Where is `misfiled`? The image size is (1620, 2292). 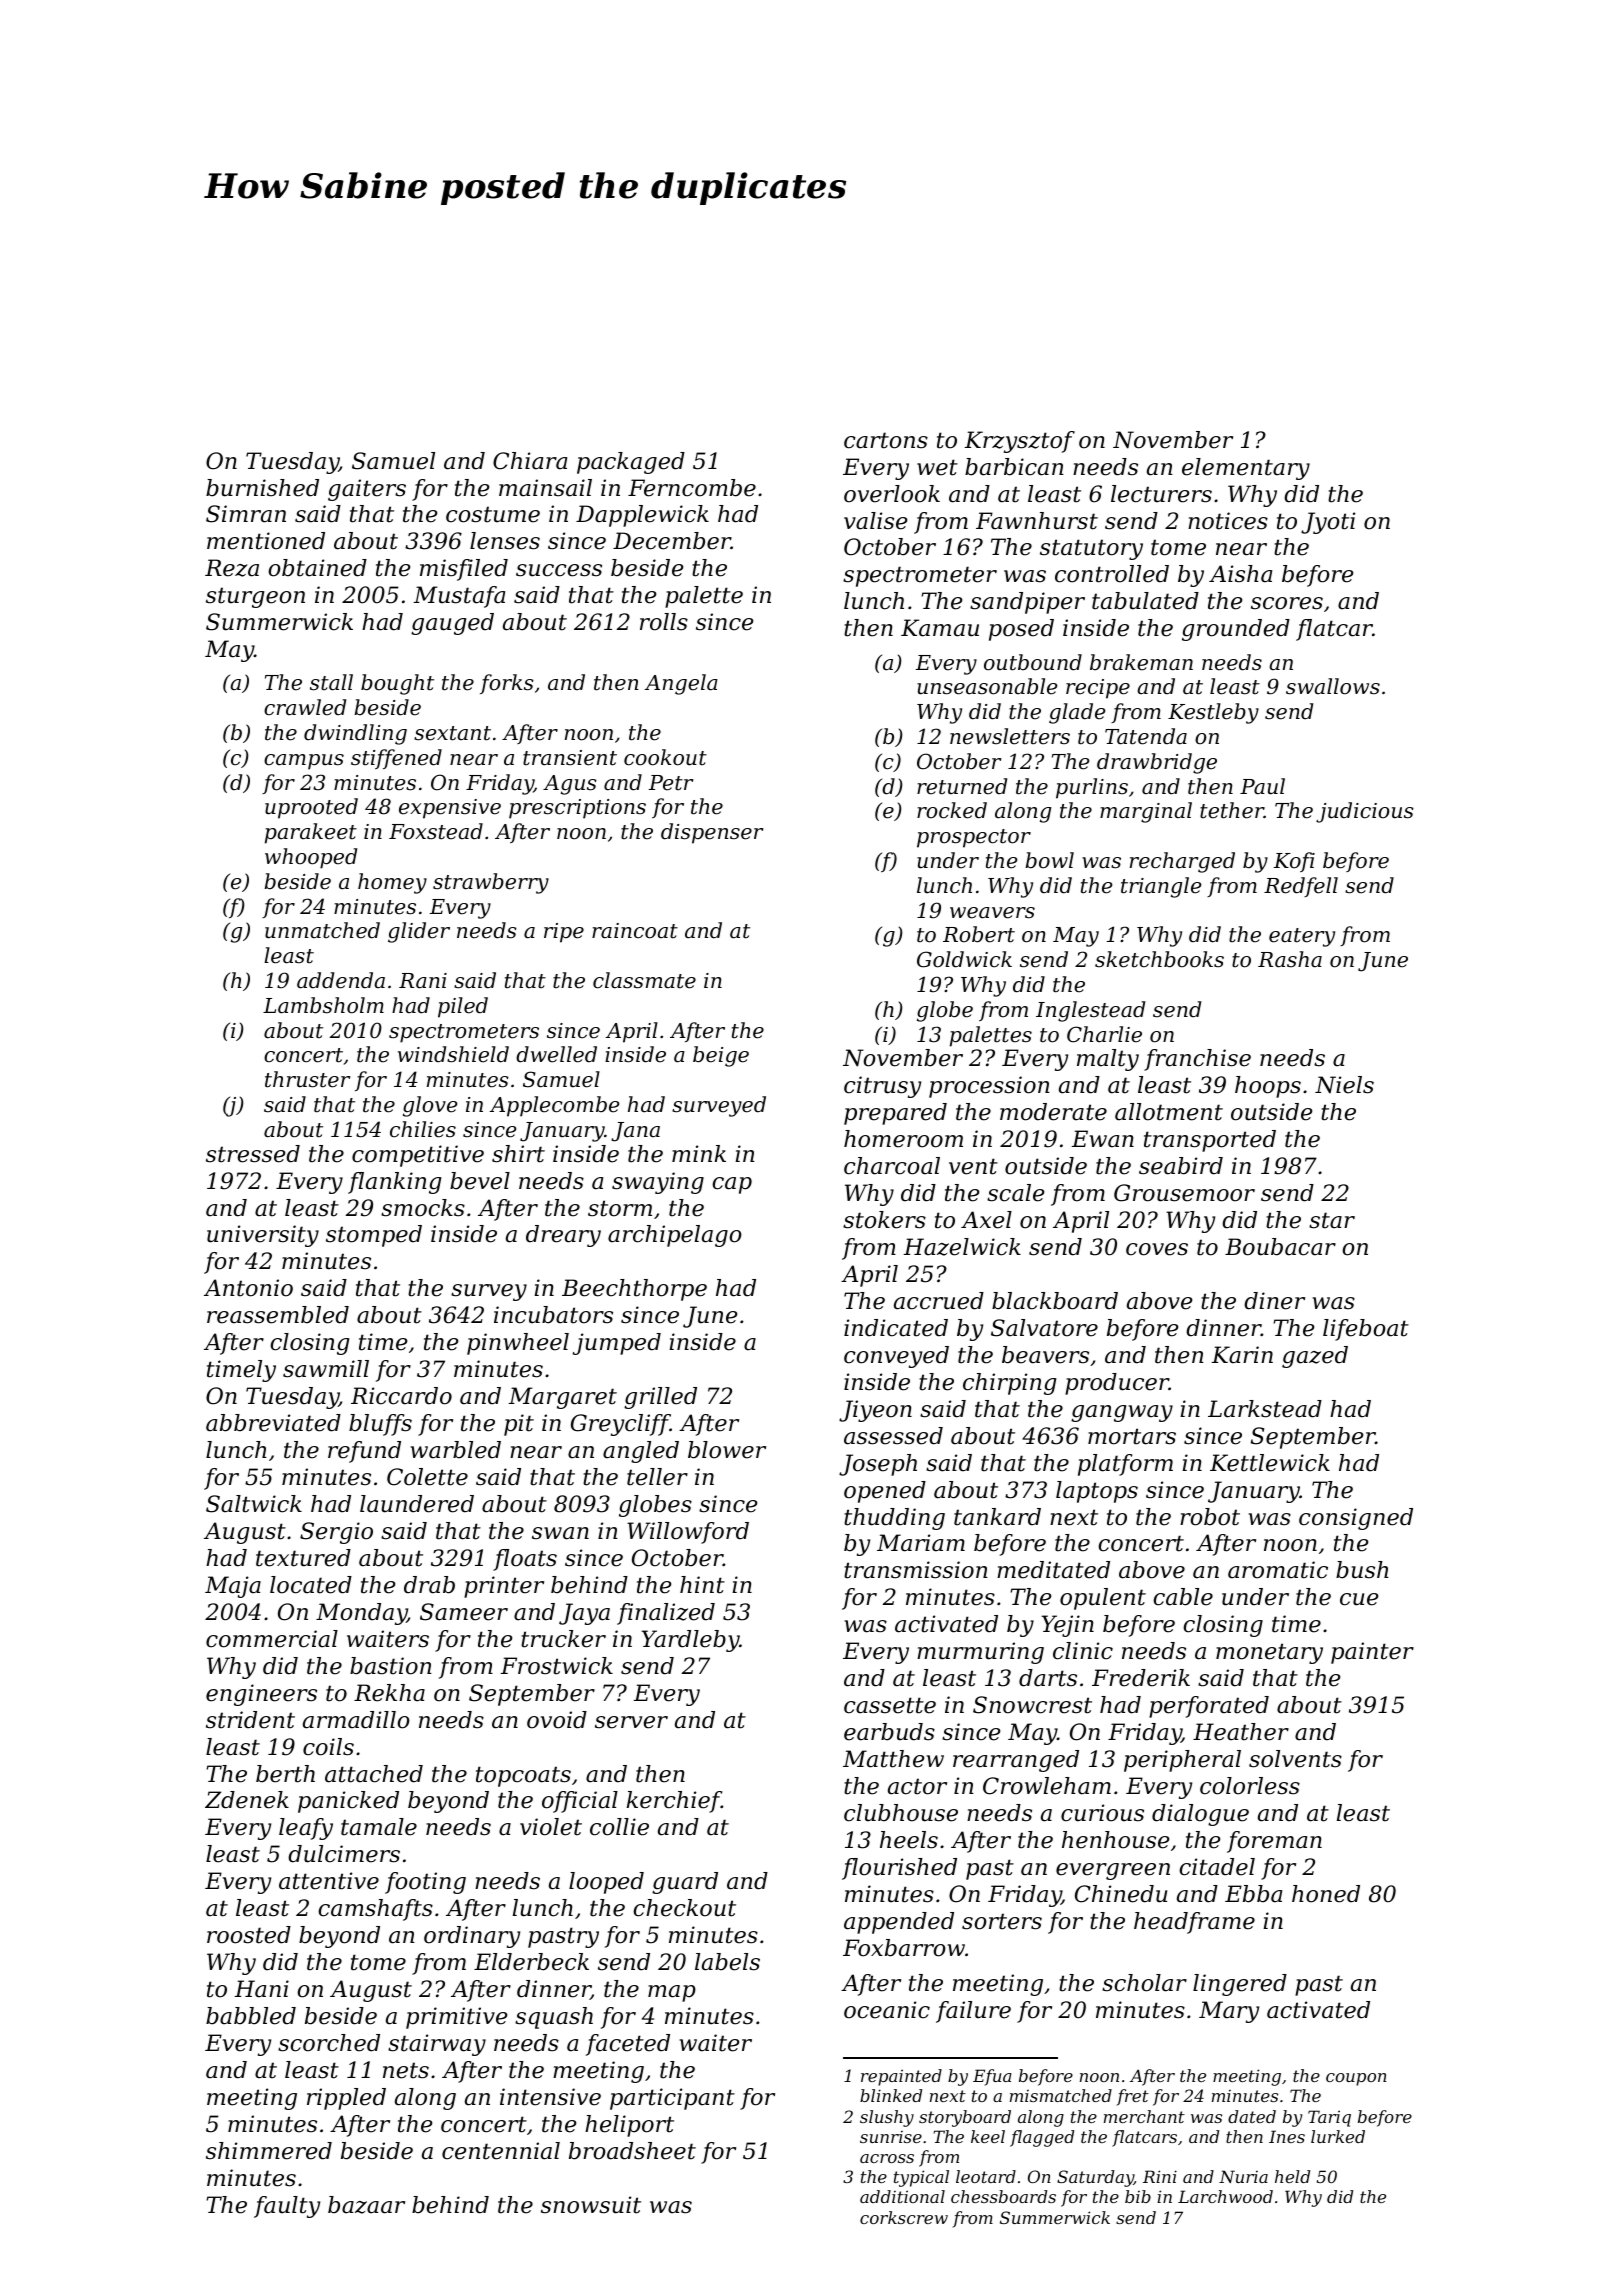
misfiled is located at coordinates (464, 570).
